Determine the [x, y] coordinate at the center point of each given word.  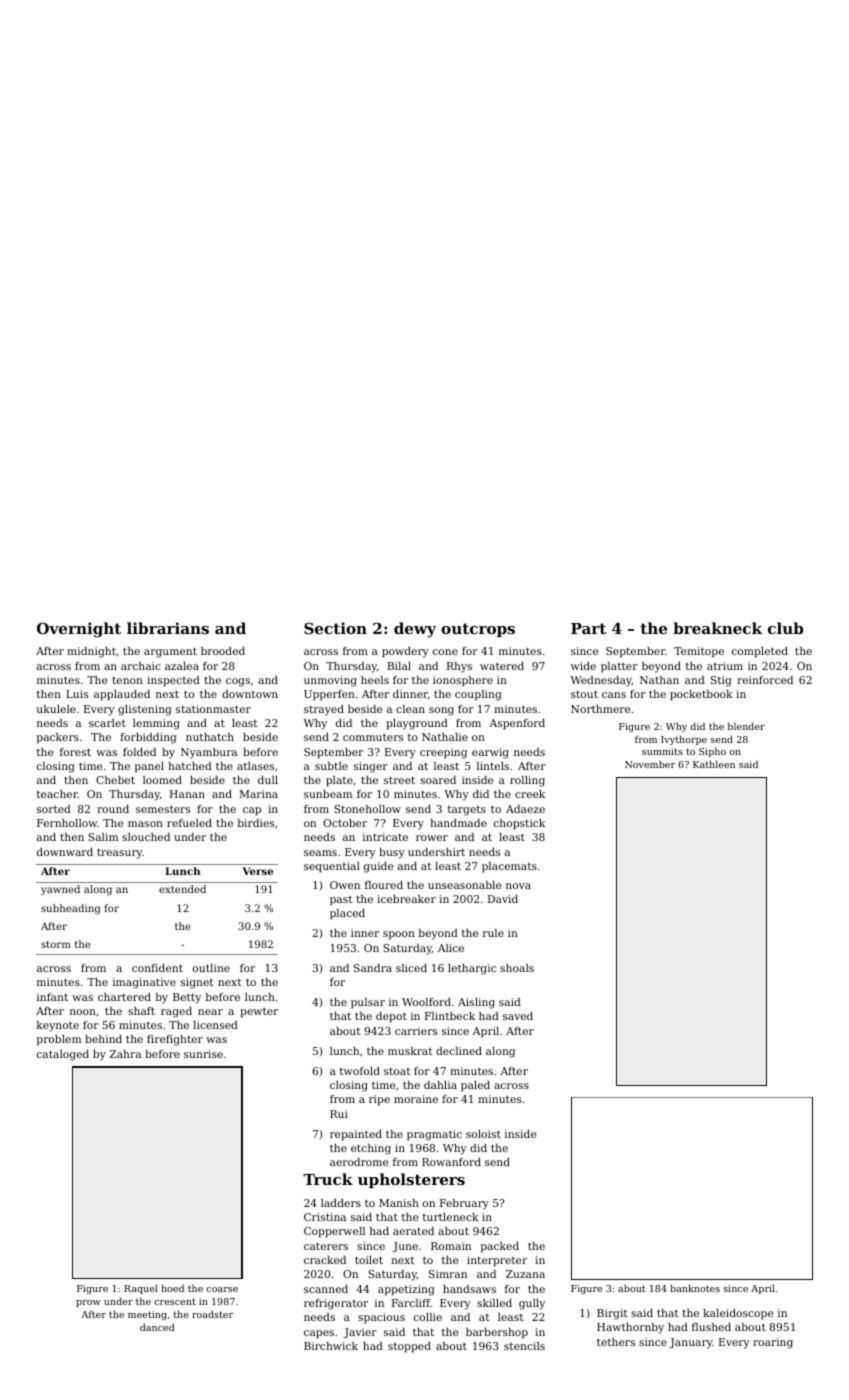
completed [760, 652]
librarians [168, 628]
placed [347, 914]
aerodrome [359, 1162]
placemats [509, 867]
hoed [172, 1288]
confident [157, 968]
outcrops [478, 630]
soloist [483, 1134]
